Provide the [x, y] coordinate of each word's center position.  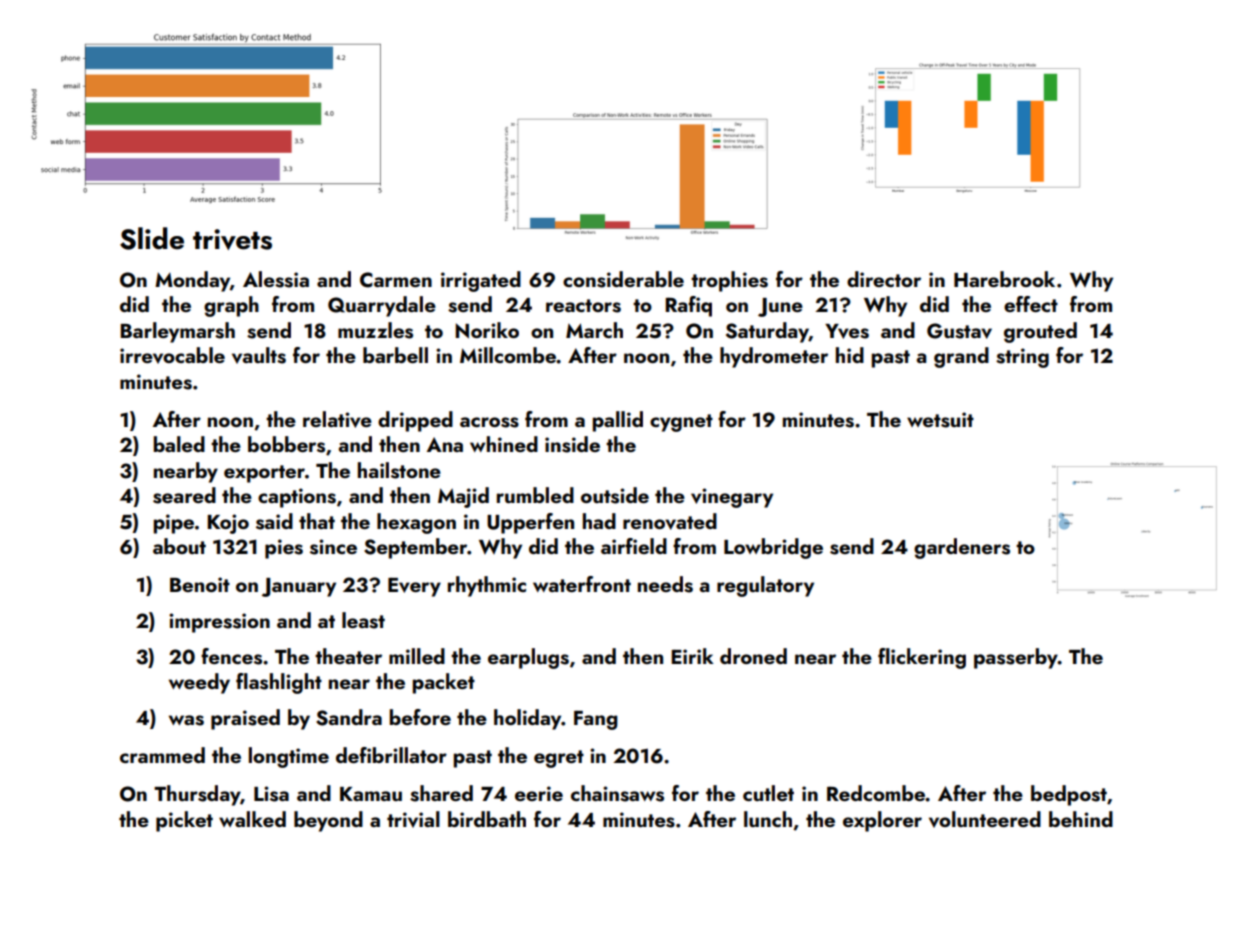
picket [184, 821]
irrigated [481, 281]
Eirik [692, 656]
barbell [395, 355]
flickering [922, 658]
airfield [634, 546]
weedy [199, 683]
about [179, 546]
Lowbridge [773, 548]
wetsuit [940, 420]
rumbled [535, 495]
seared [184, 495]
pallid [618, 421]
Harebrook [1004, 279]
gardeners [962, 548]
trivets [232, 239]
